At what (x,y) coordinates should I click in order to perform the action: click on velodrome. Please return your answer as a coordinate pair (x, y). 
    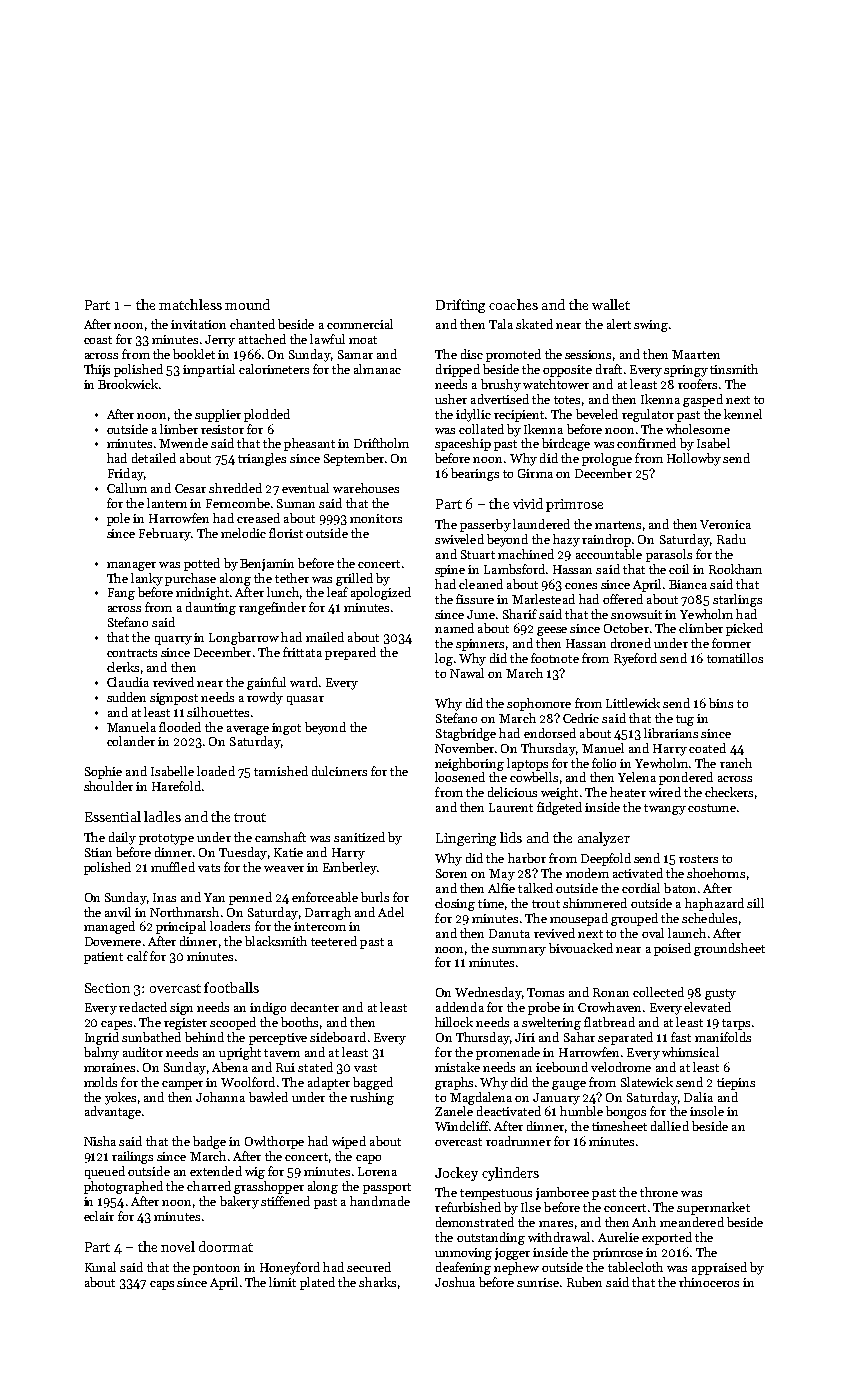
    Looking at the image, I should click on (621, 1067).
